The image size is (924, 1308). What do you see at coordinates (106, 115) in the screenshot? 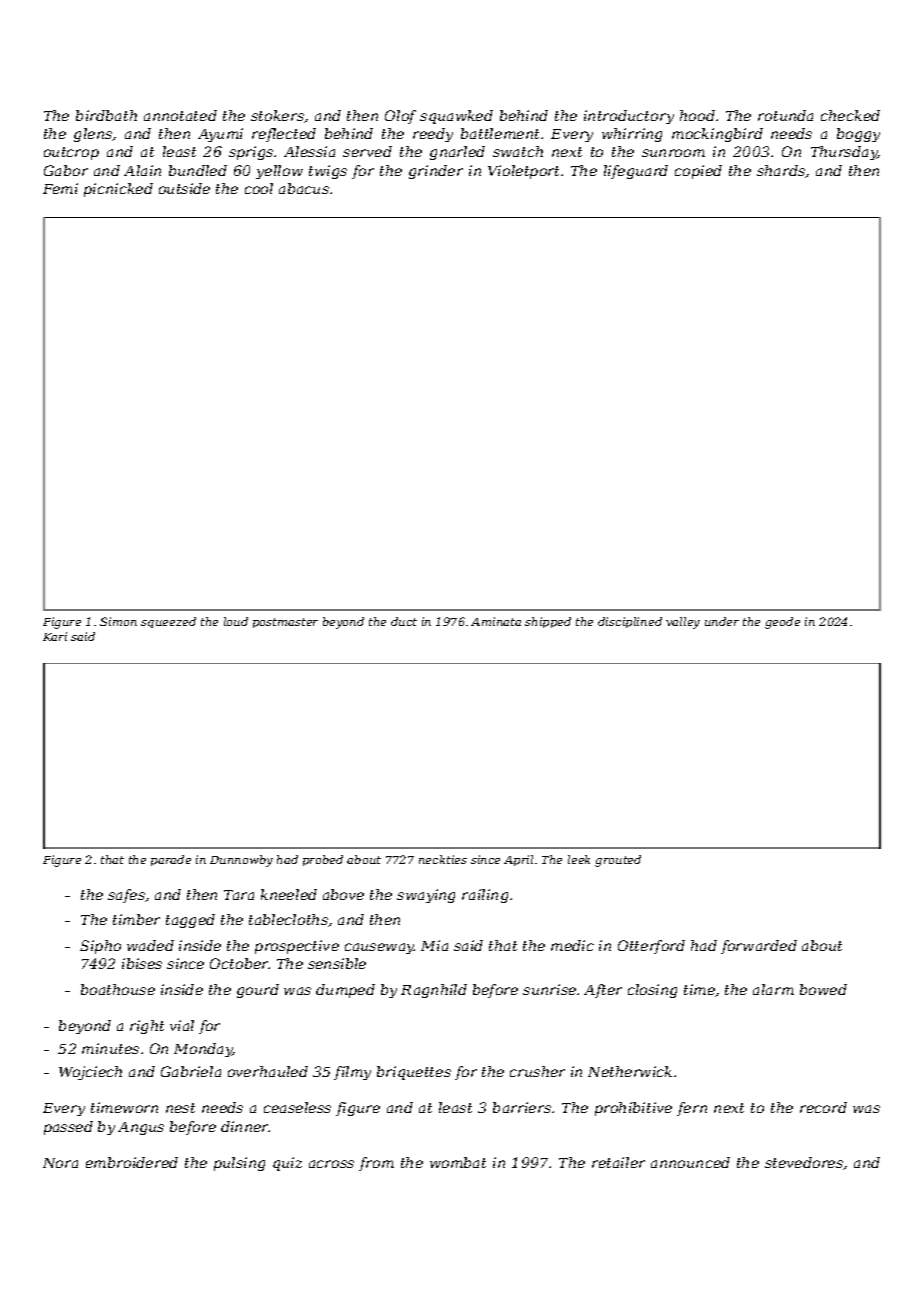
I see `birdbath` at bounding box center [106, 115].
